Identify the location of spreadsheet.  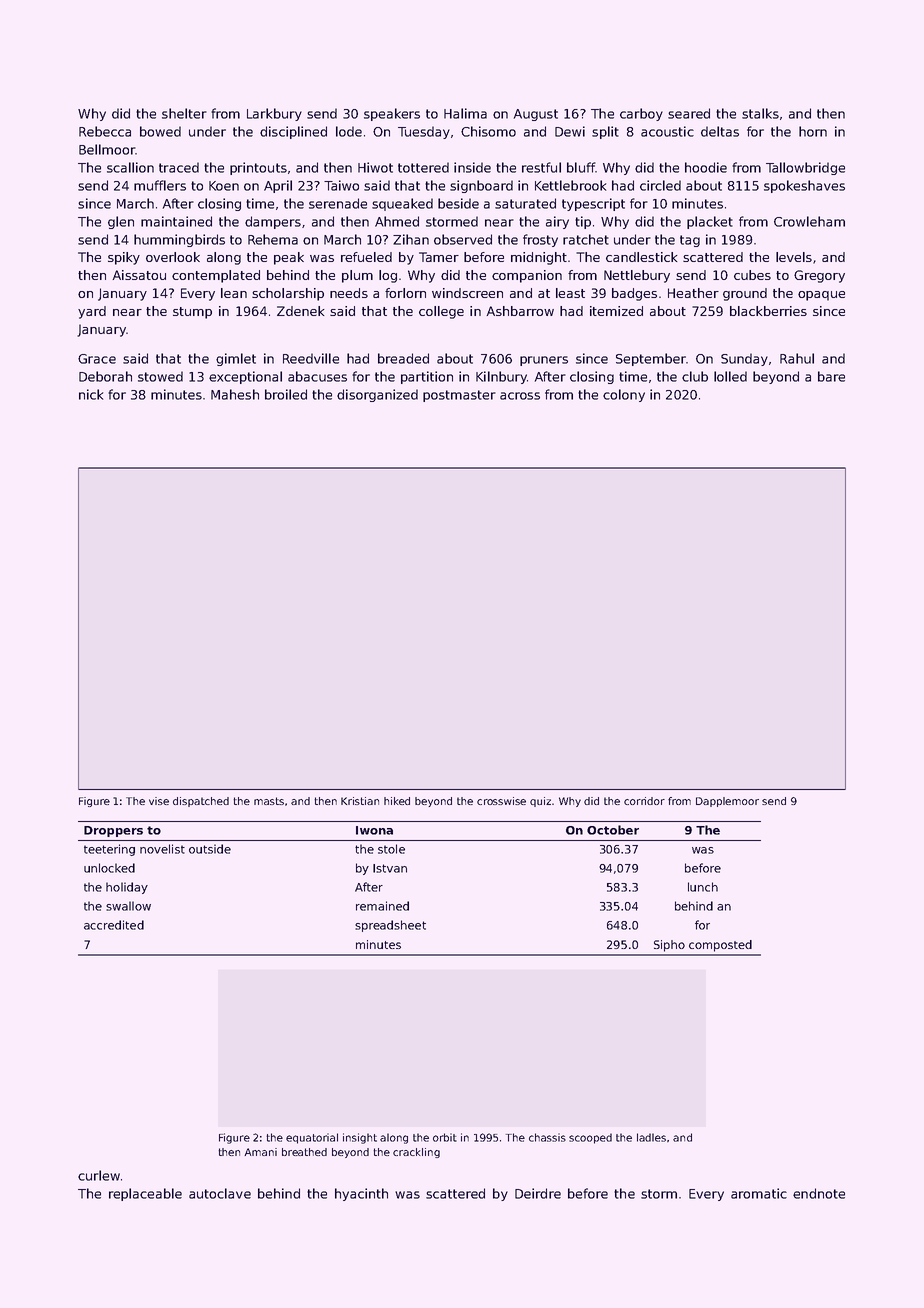
(390, 926).
